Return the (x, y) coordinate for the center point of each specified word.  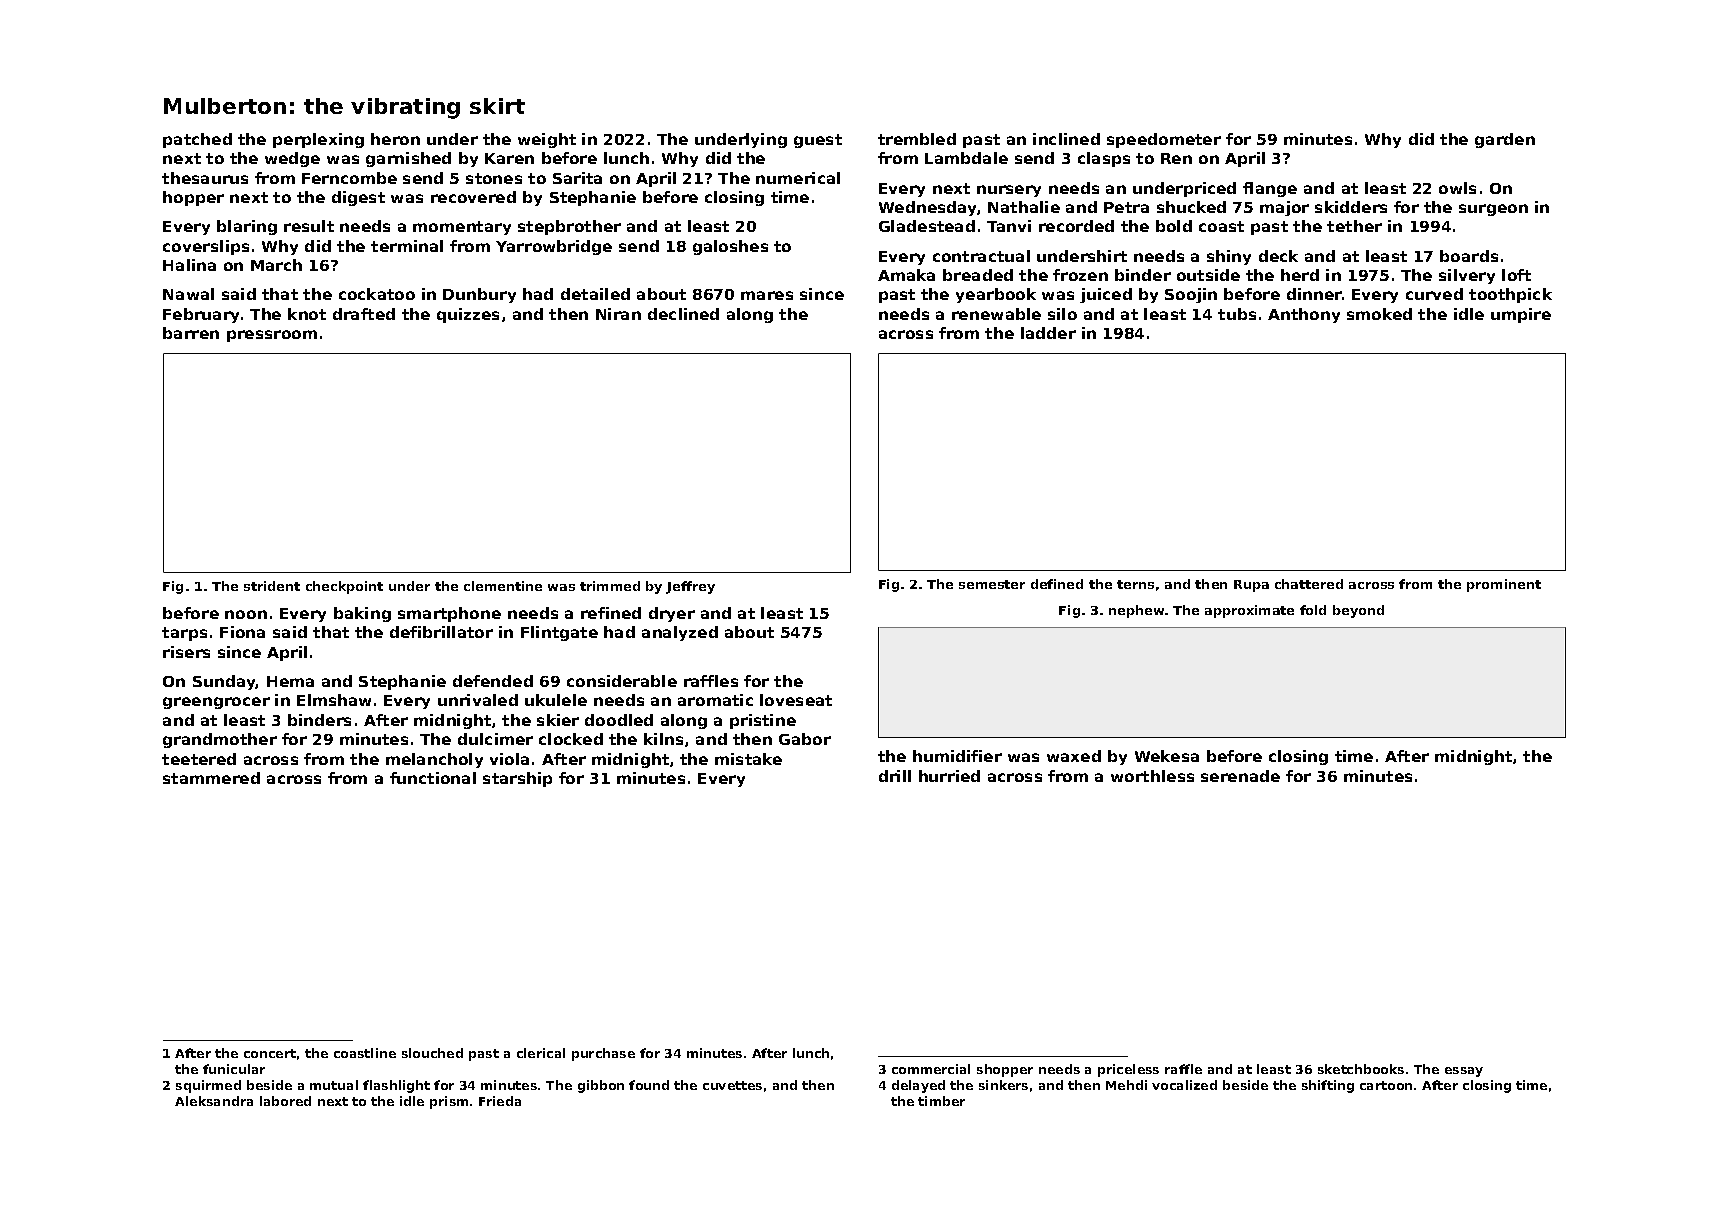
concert (270, 1053)
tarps (184, 634)
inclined (1066, 139)
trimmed (610, 586)
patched (197, 140)
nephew (1136, 611)
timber (941, 1101)
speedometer (1164, 140)
